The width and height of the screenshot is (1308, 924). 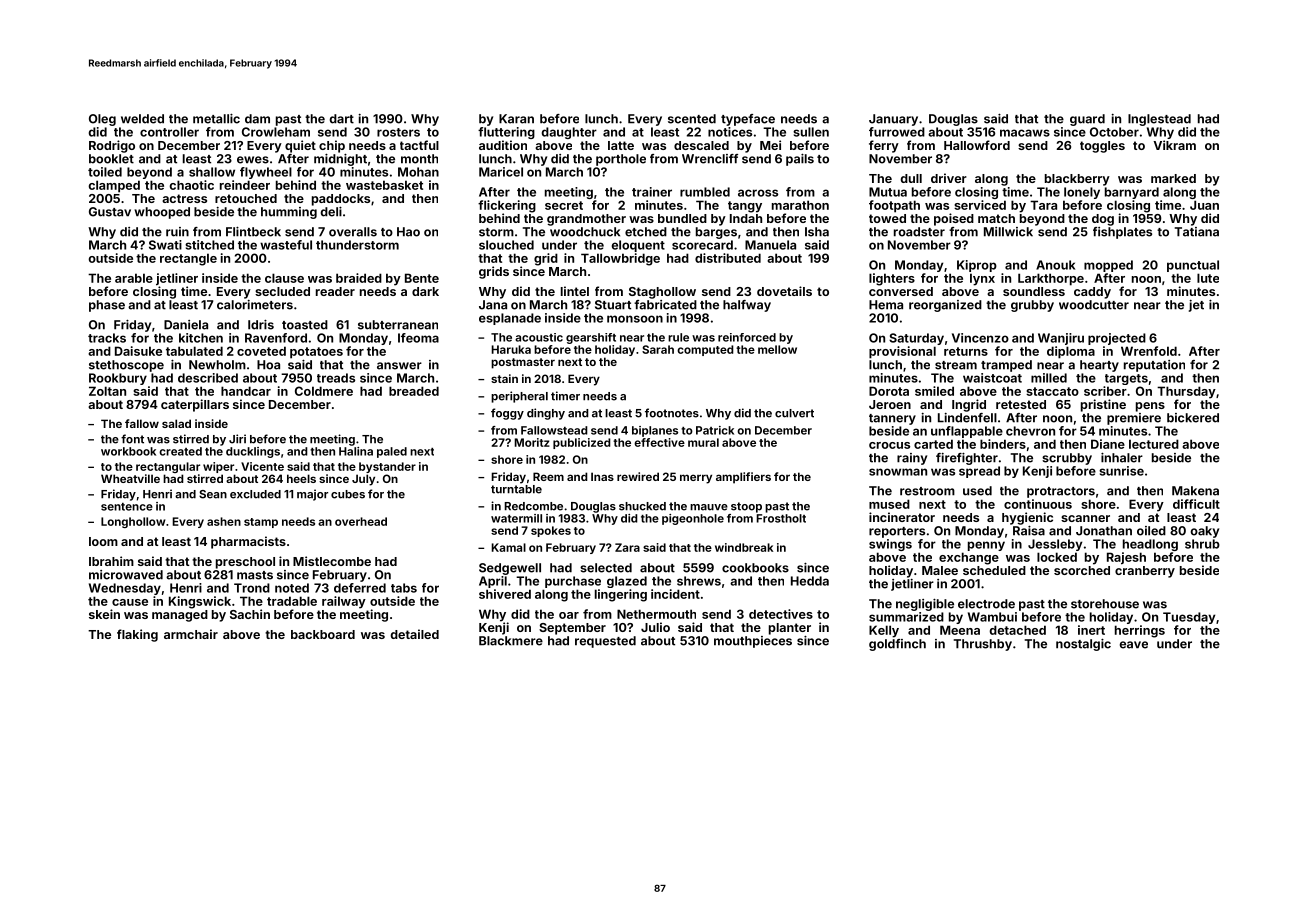 I want to click on tabs, so click(x=404, y=588).
